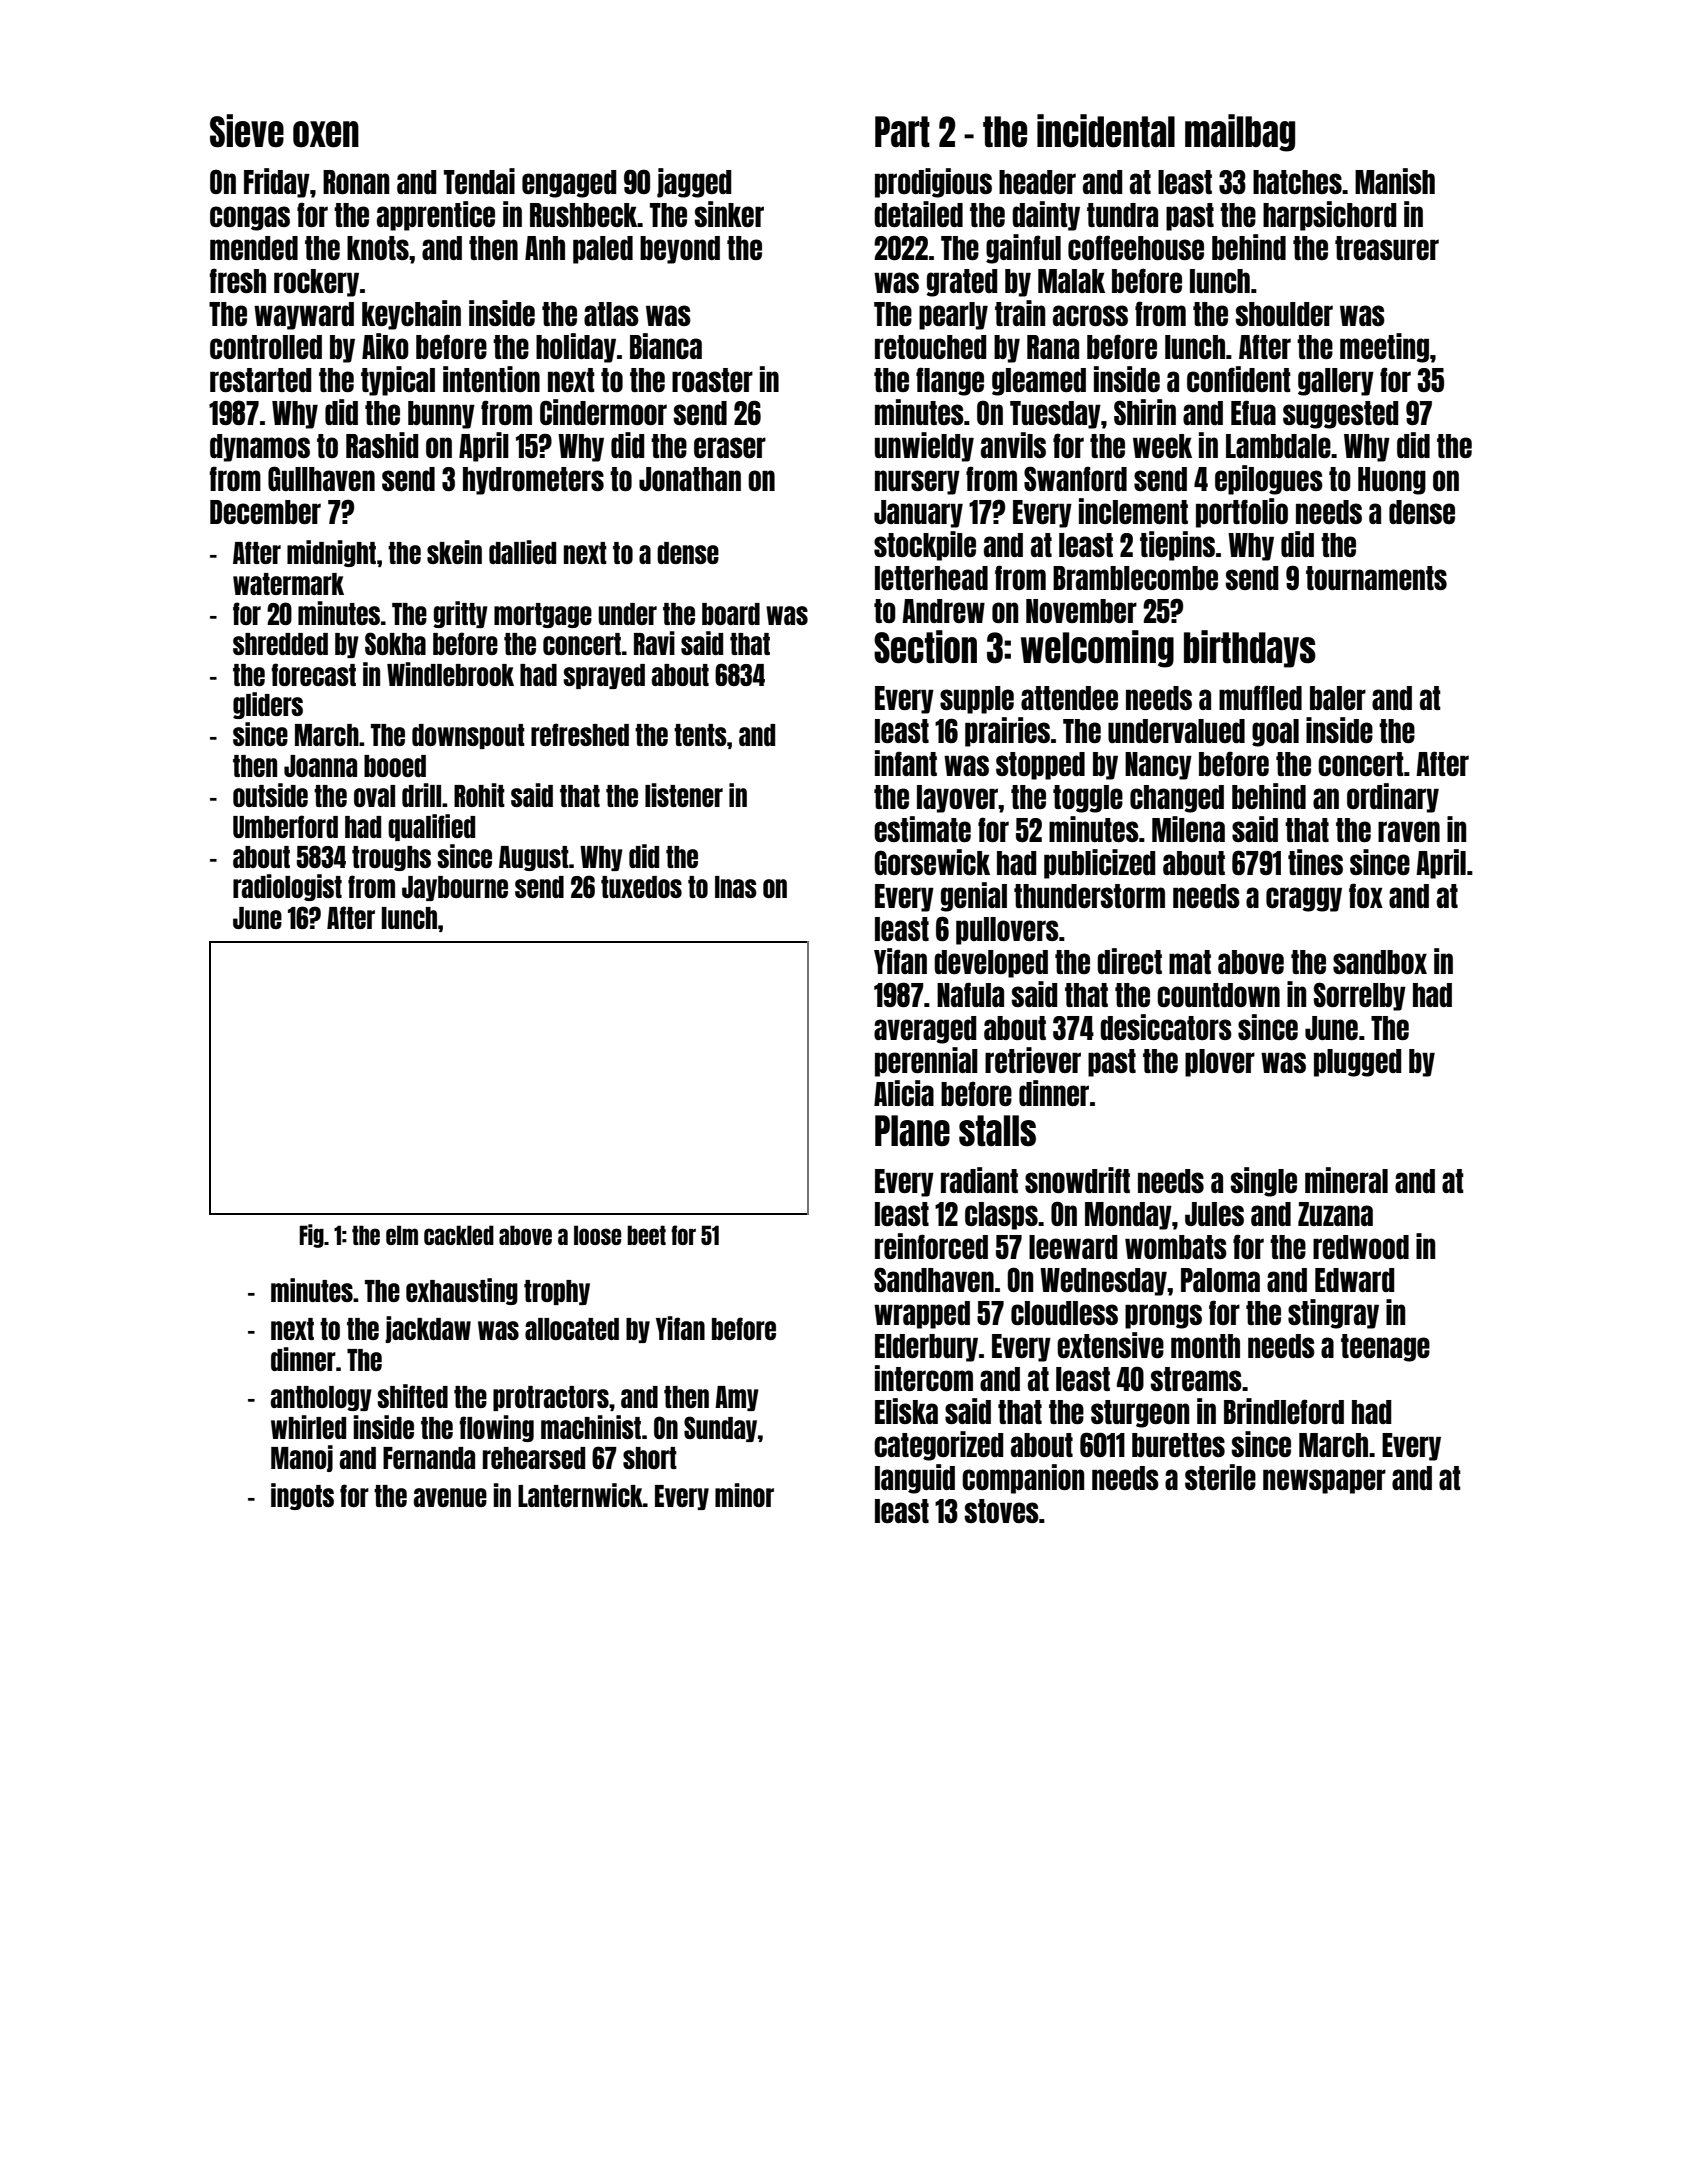 This document has height=2178, width=1683. I want to click on mailbag, so click(1240, 133).
